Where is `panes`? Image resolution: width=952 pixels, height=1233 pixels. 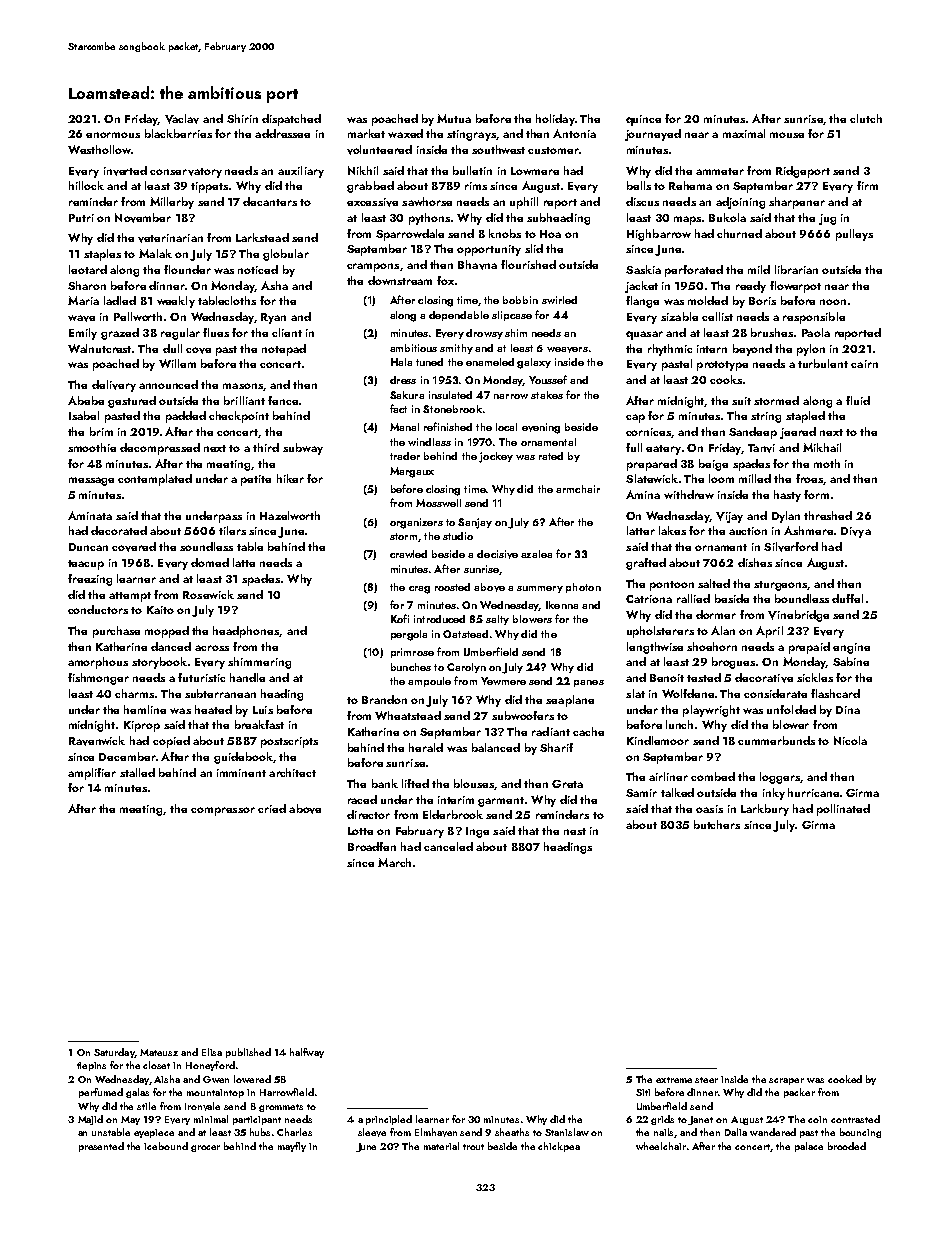
panes is located at coordinates (589, 683).
